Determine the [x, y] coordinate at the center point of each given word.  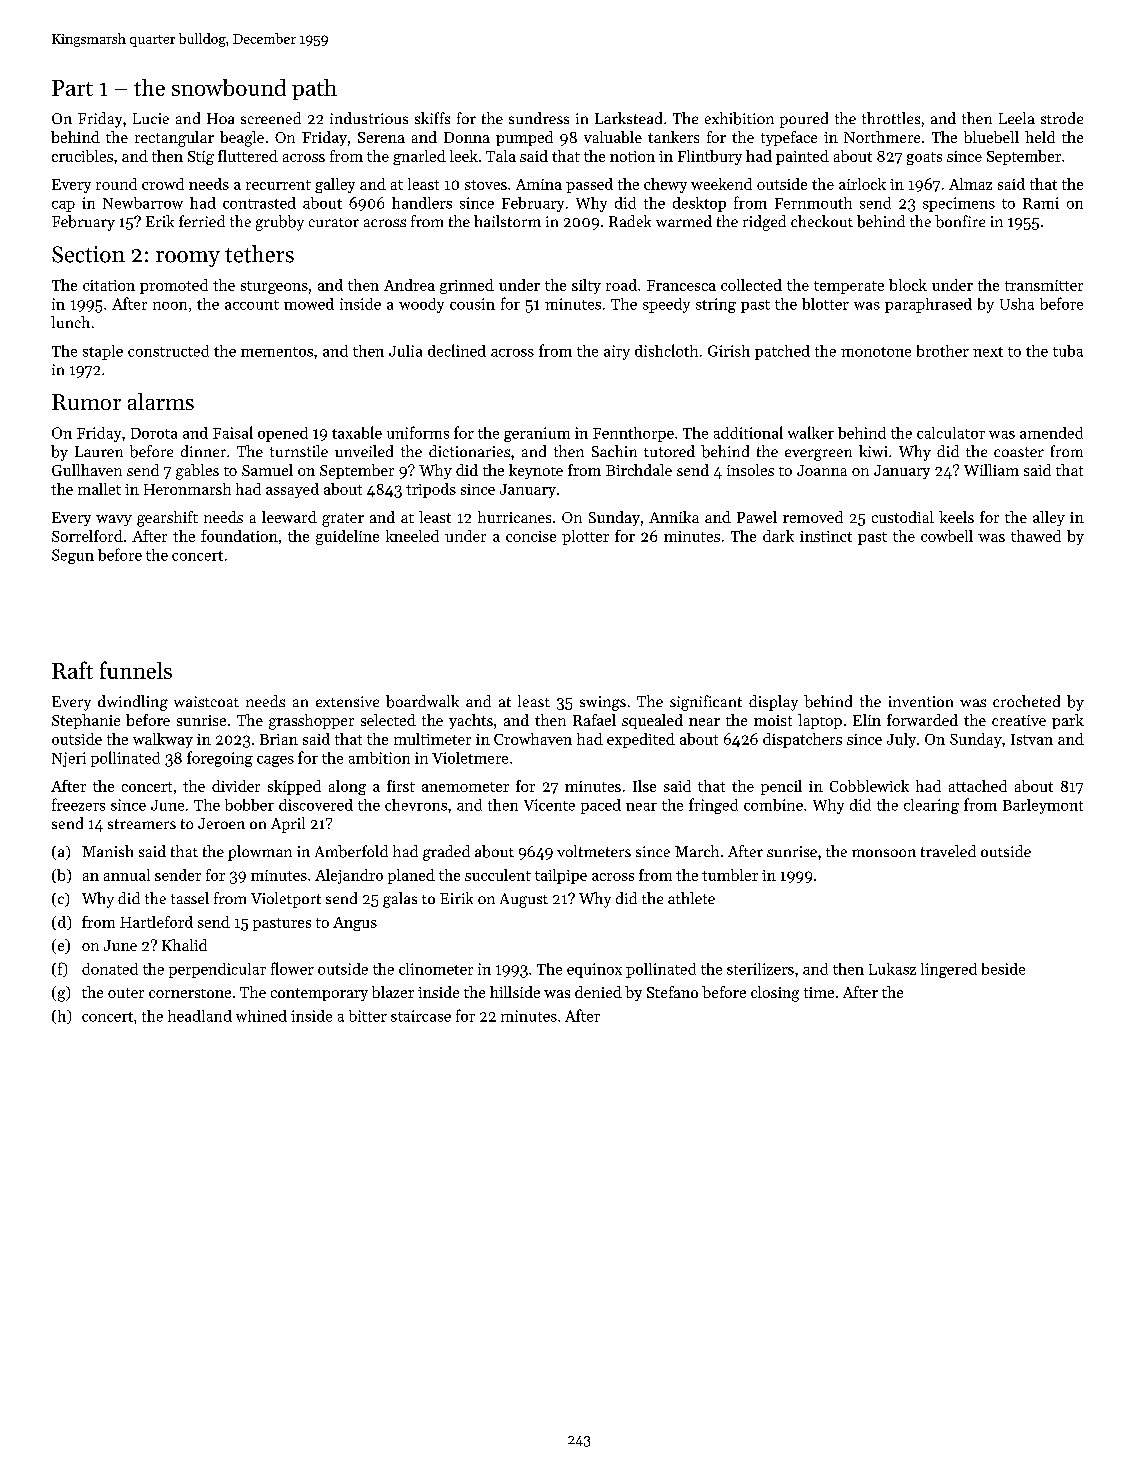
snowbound [229, 87]
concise [531, 536]
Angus [355, 924]
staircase [421, 1016]
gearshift [167, 519]
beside [1003, 969]
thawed [1036, 536]
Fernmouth [813, 203]
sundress [539, 118]
